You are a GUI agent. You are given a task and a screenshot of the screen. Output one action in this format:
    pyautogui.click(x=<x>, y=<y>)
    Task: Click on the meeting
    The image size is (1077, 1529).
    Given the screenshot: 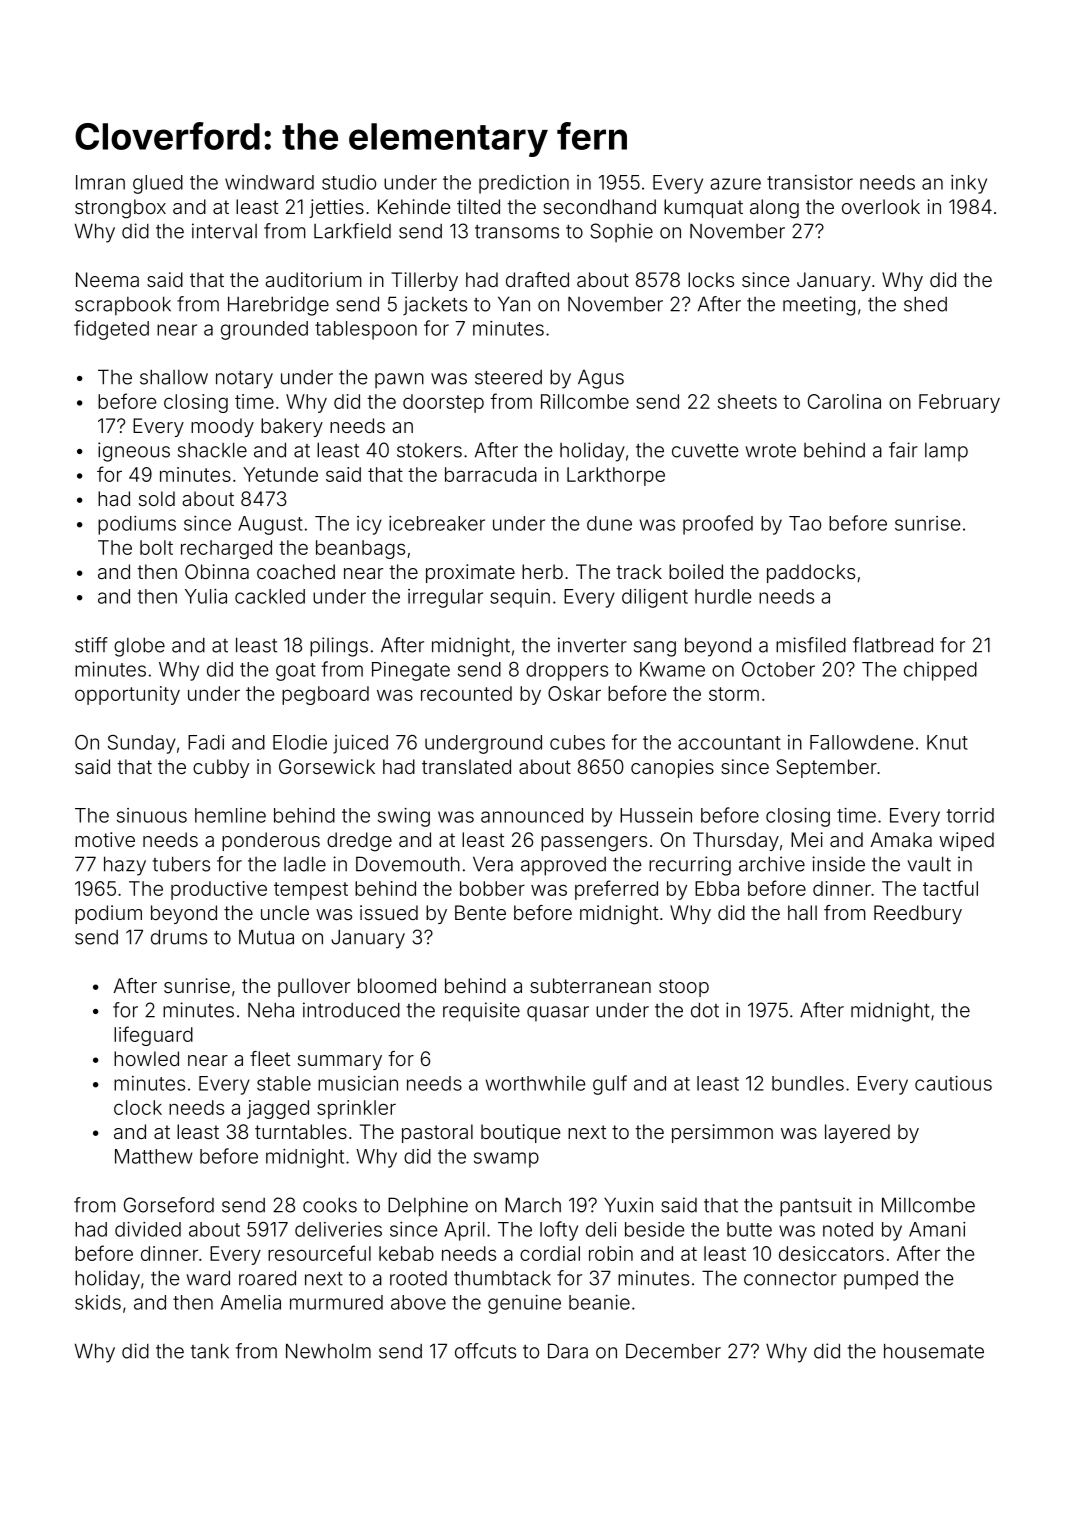 What is the action you would take?
    pyautogui.click(x=819, y=306)
